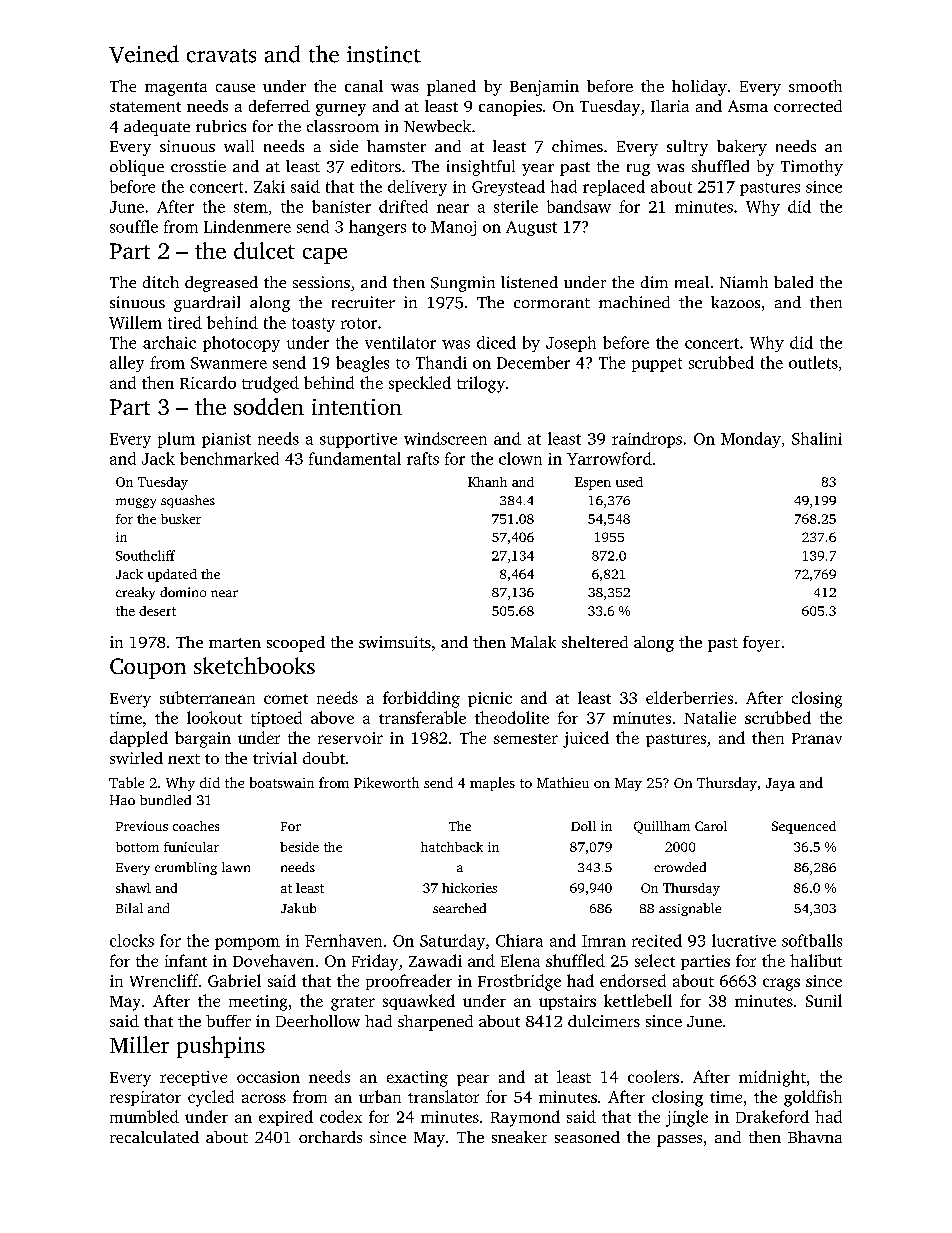  Describe the element at coordinates (135, 322) in the screenshot. I see `Willem` at that location.
